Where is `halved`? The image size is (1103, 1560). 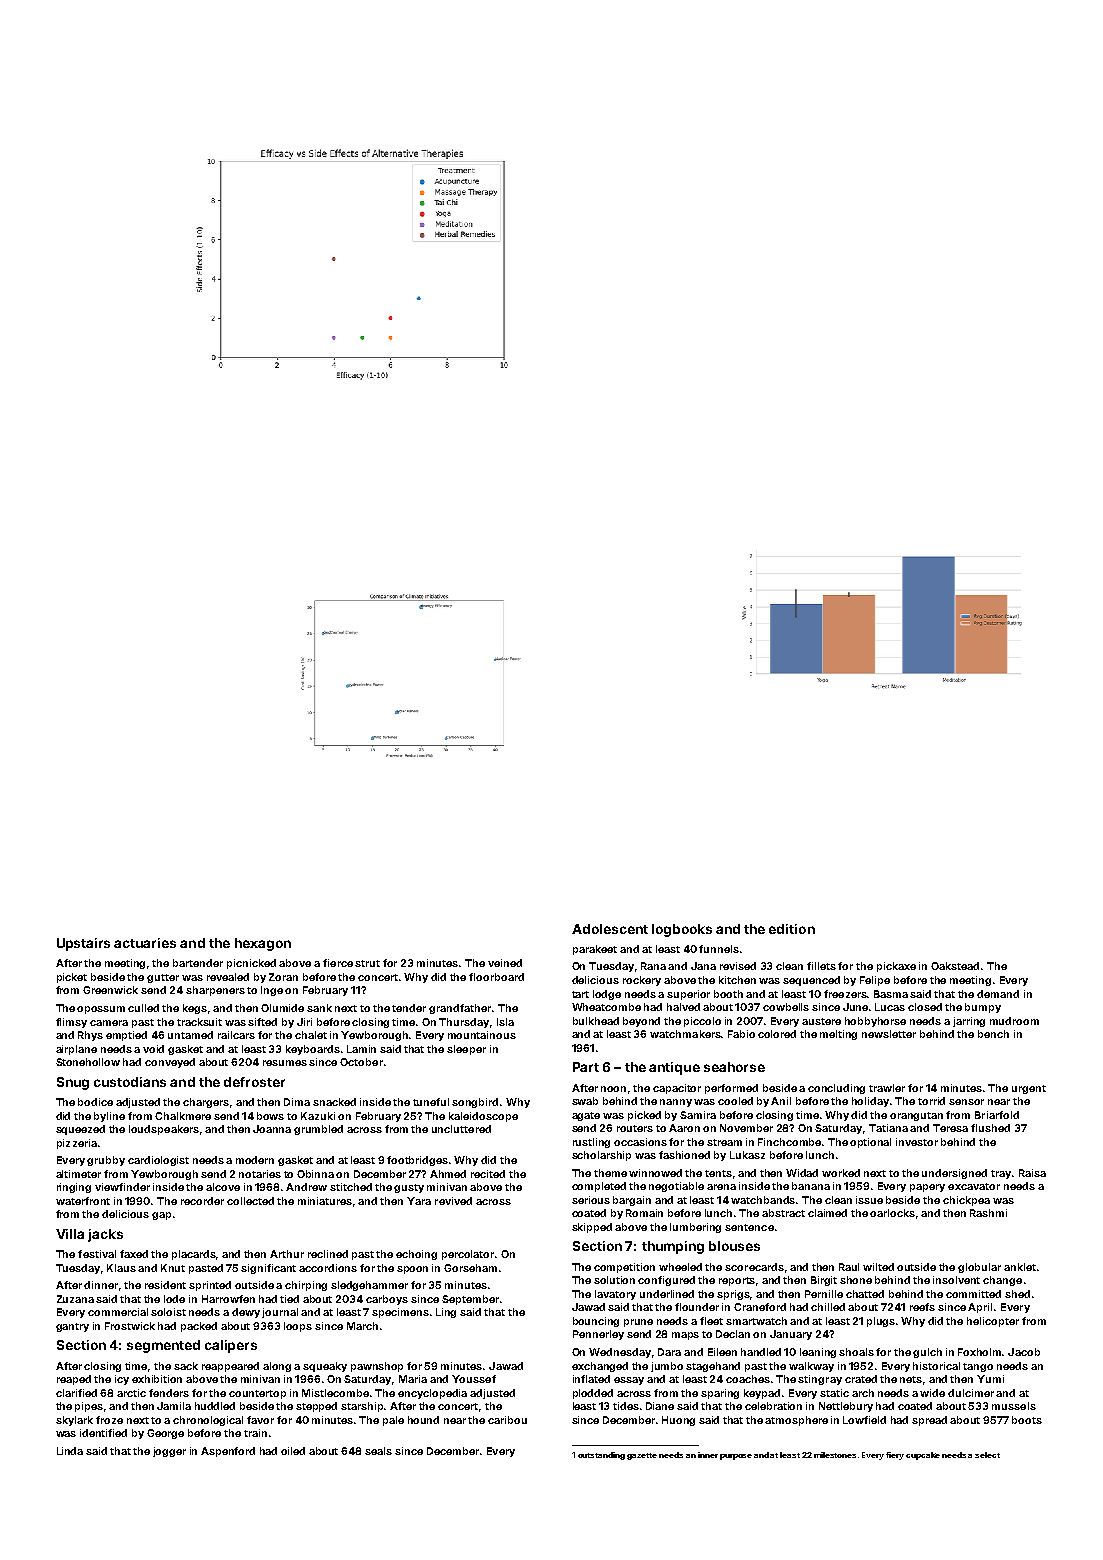 halved is located at coordinates (683, 1007).
